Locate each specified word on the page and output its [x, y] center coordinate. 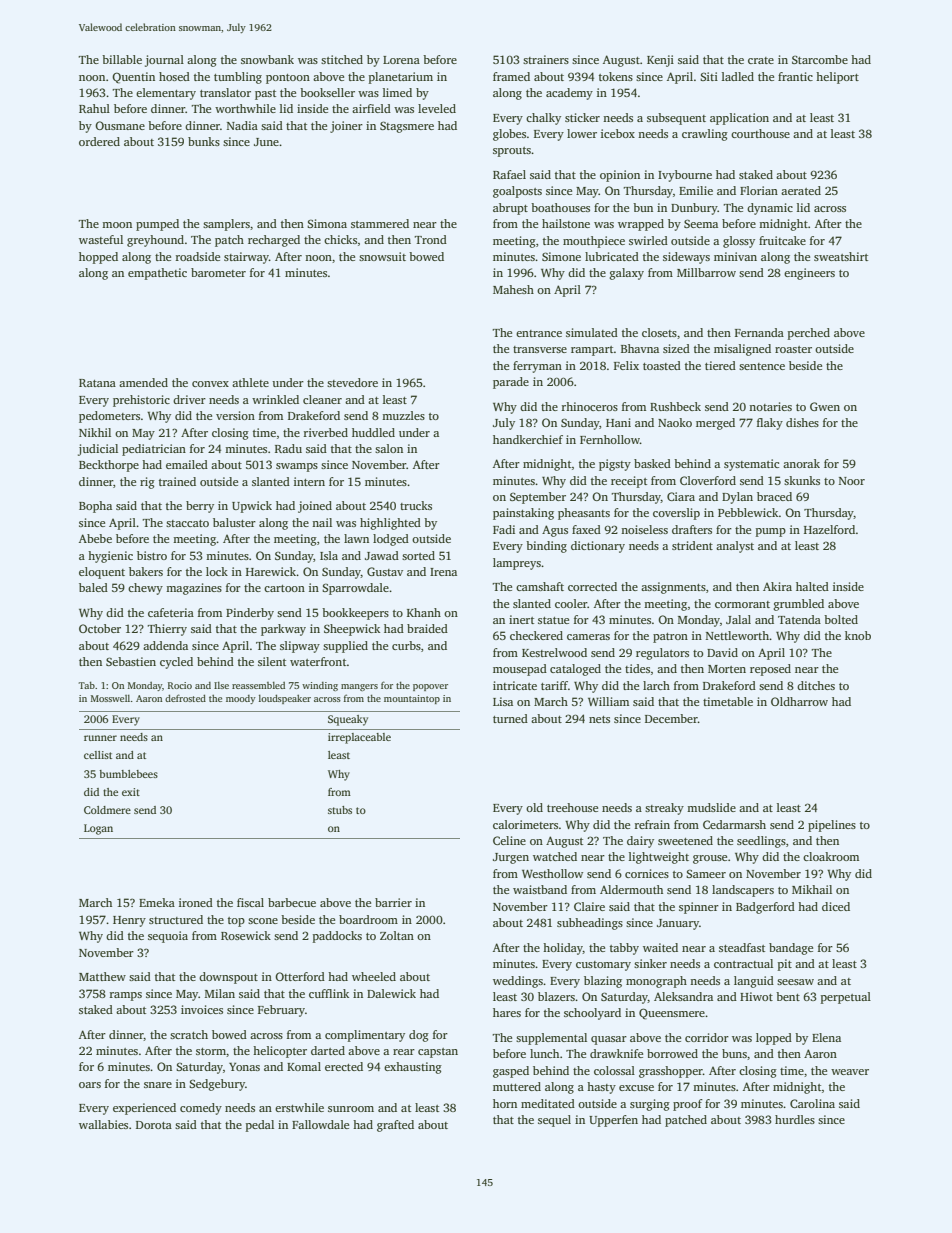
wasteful [101, 239]
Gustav [385, 571]
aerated [801, 190]
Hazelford [829, 529]
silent [272, 661]
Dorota [154, 1125]
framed [511, 76]
